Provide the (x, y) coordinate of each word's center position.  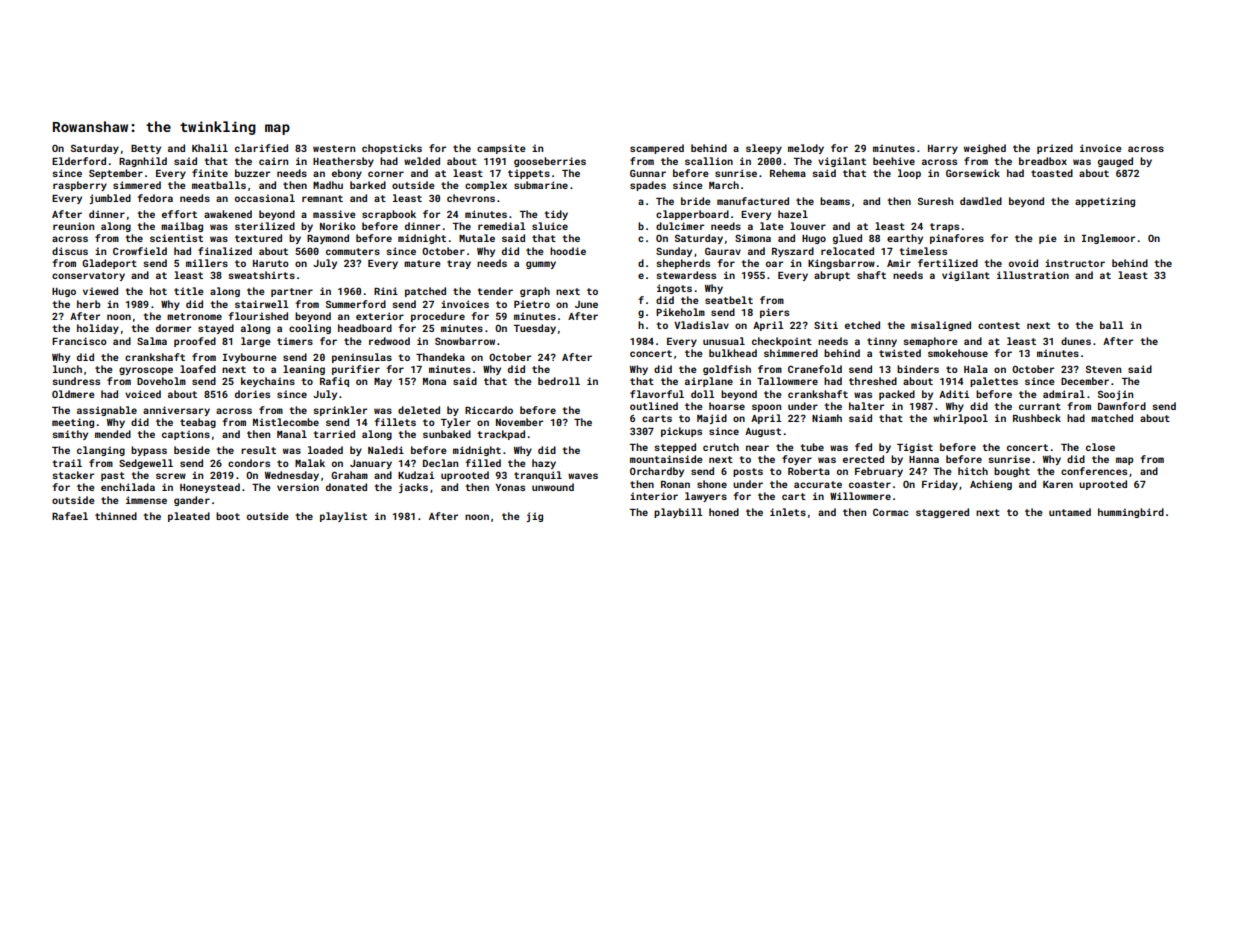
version (298, 487)
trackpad (501, 435)
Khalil (210, 148)
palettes (994, 382)
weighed (985, 149)
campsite (501, 149)
